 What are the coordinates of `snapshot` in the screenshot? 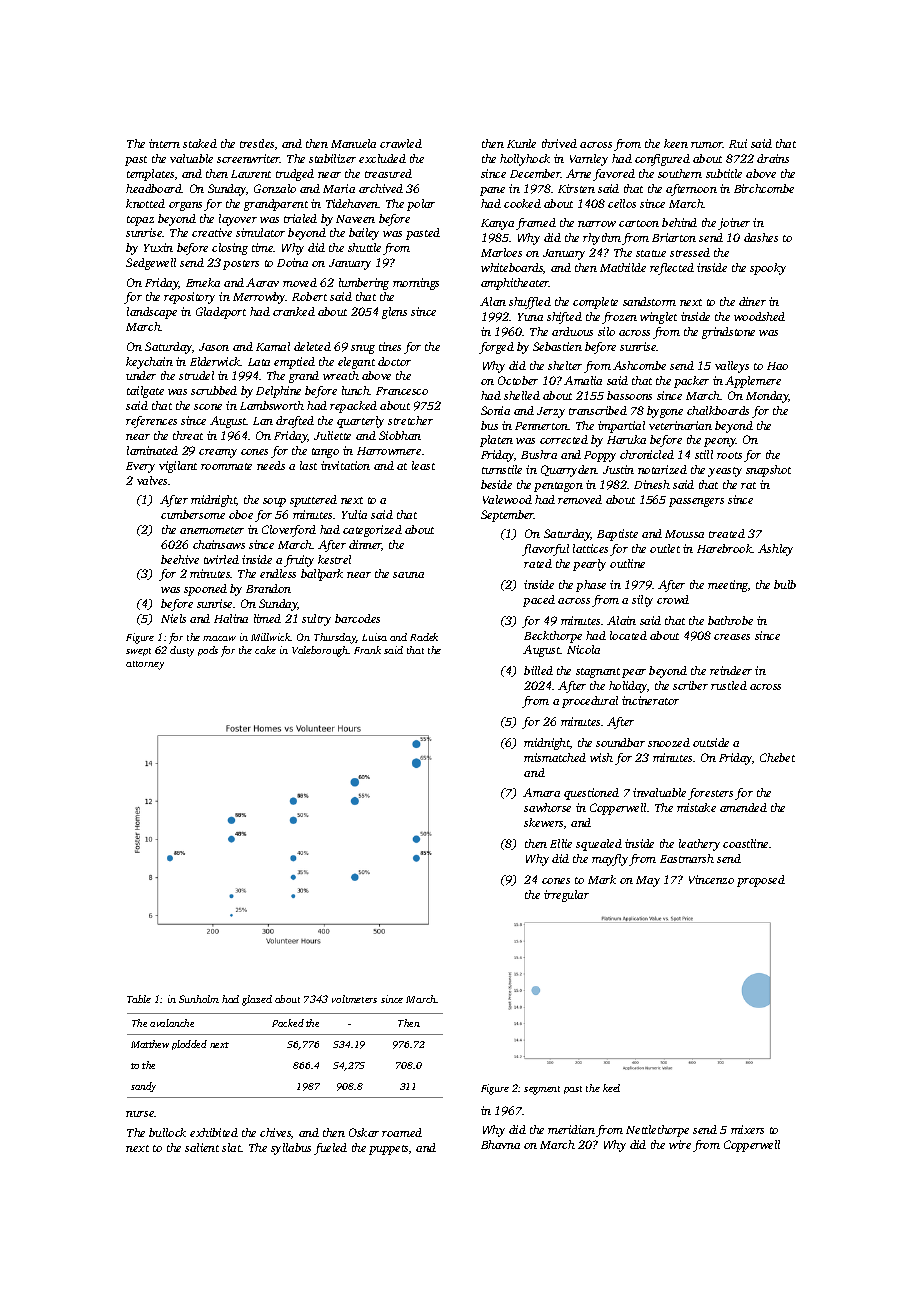 It's located at (768, 471).
